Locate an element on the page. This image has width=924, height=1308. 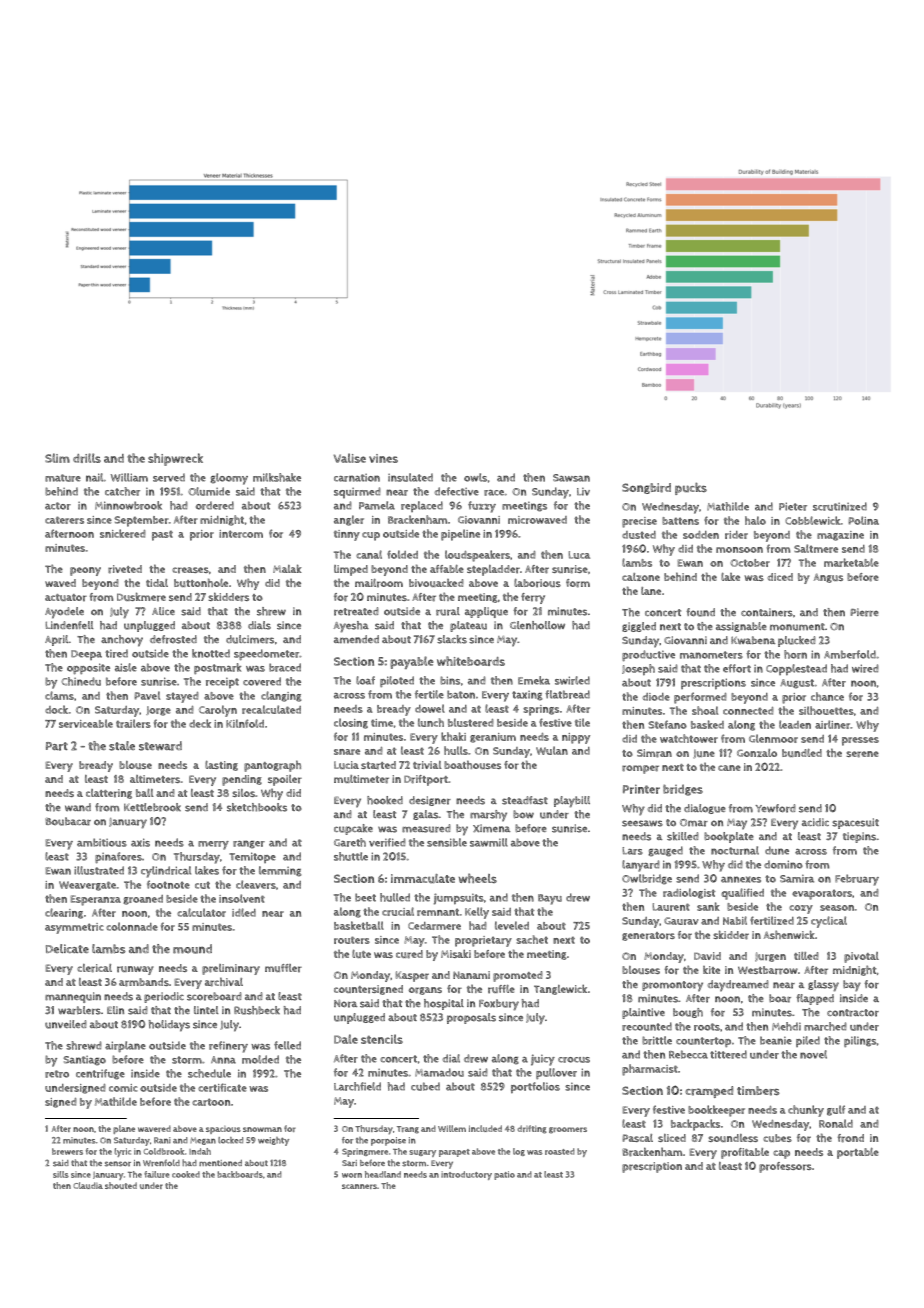
Tanglewick is located at coordinates (560, 989).
